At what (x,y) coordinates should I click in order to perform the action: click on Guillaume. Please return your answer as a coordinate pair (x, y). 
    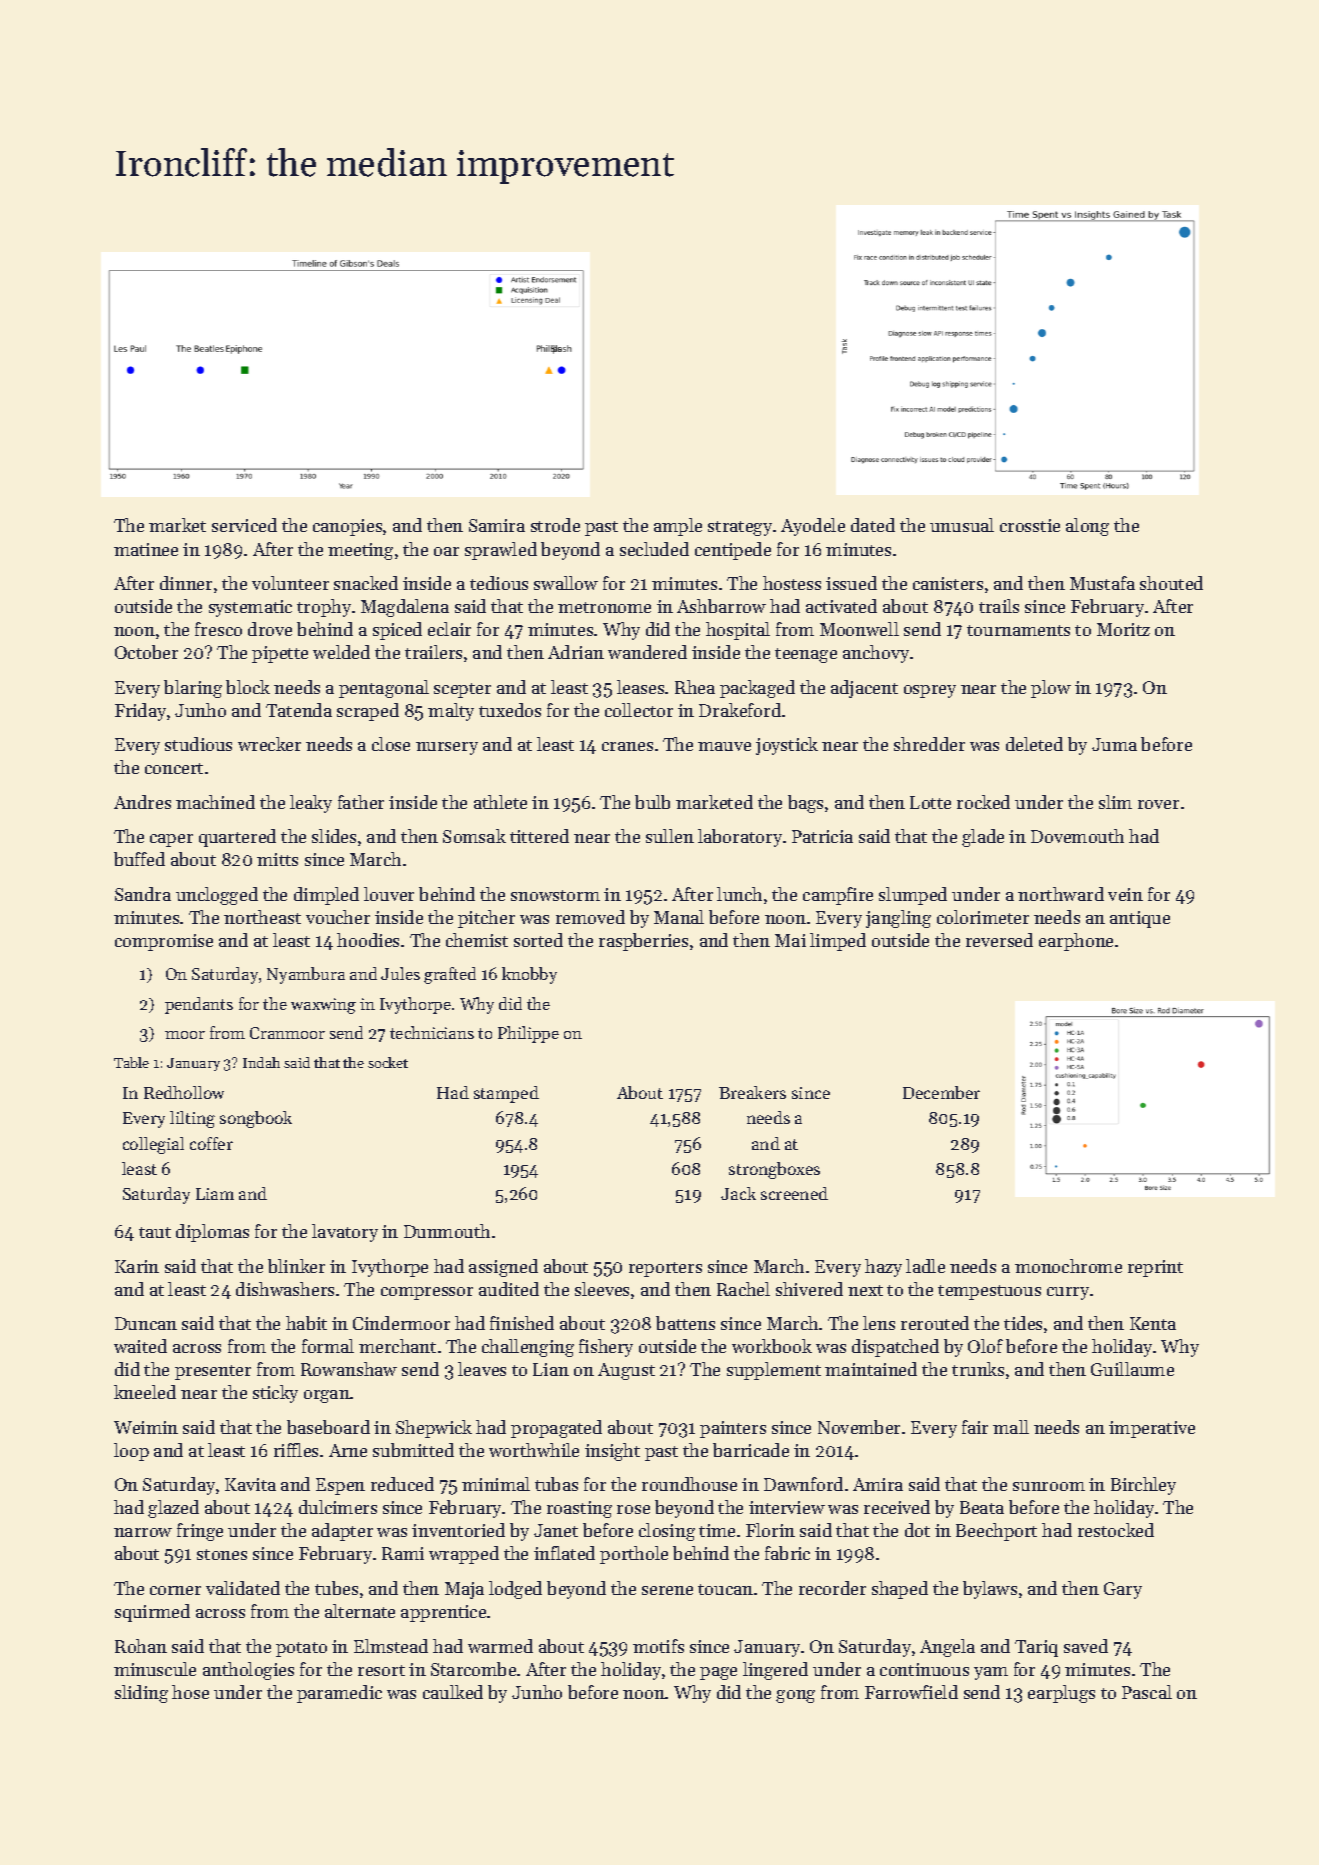
    Looking at the image, I should click on (1132, 1369).
